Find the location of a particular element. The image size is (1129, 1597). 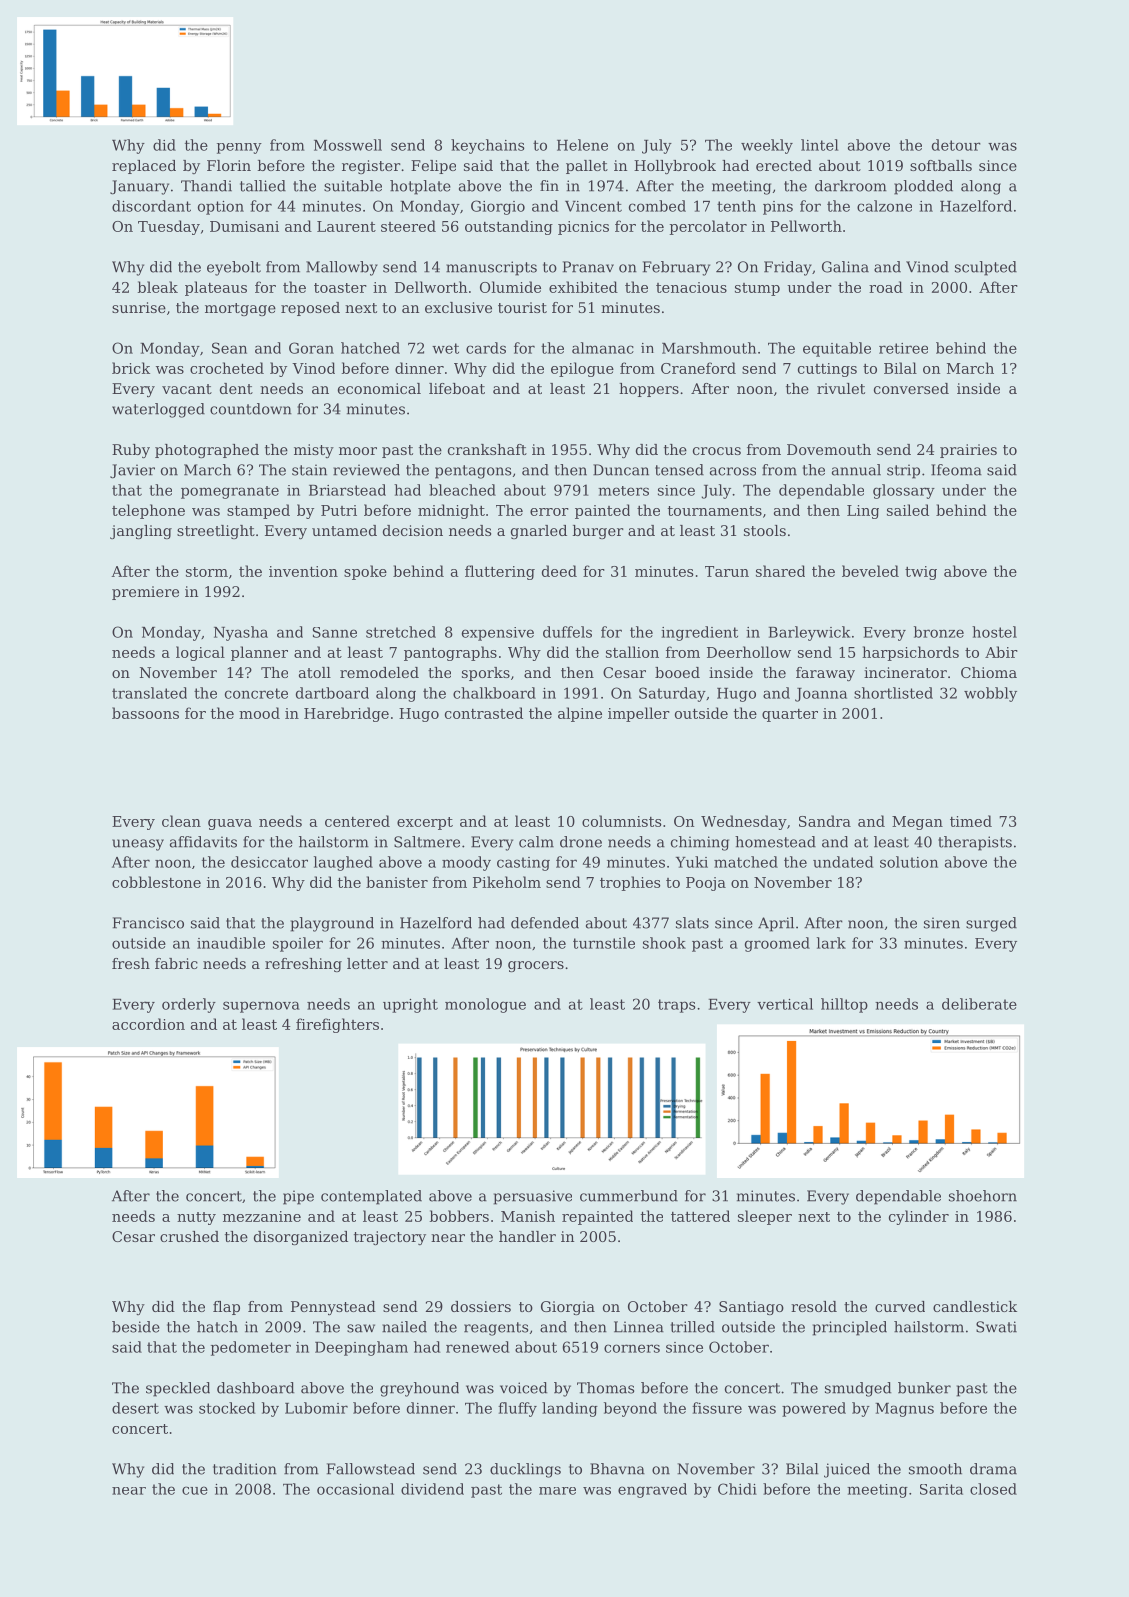

invention is located at coordinates (303, 571).
